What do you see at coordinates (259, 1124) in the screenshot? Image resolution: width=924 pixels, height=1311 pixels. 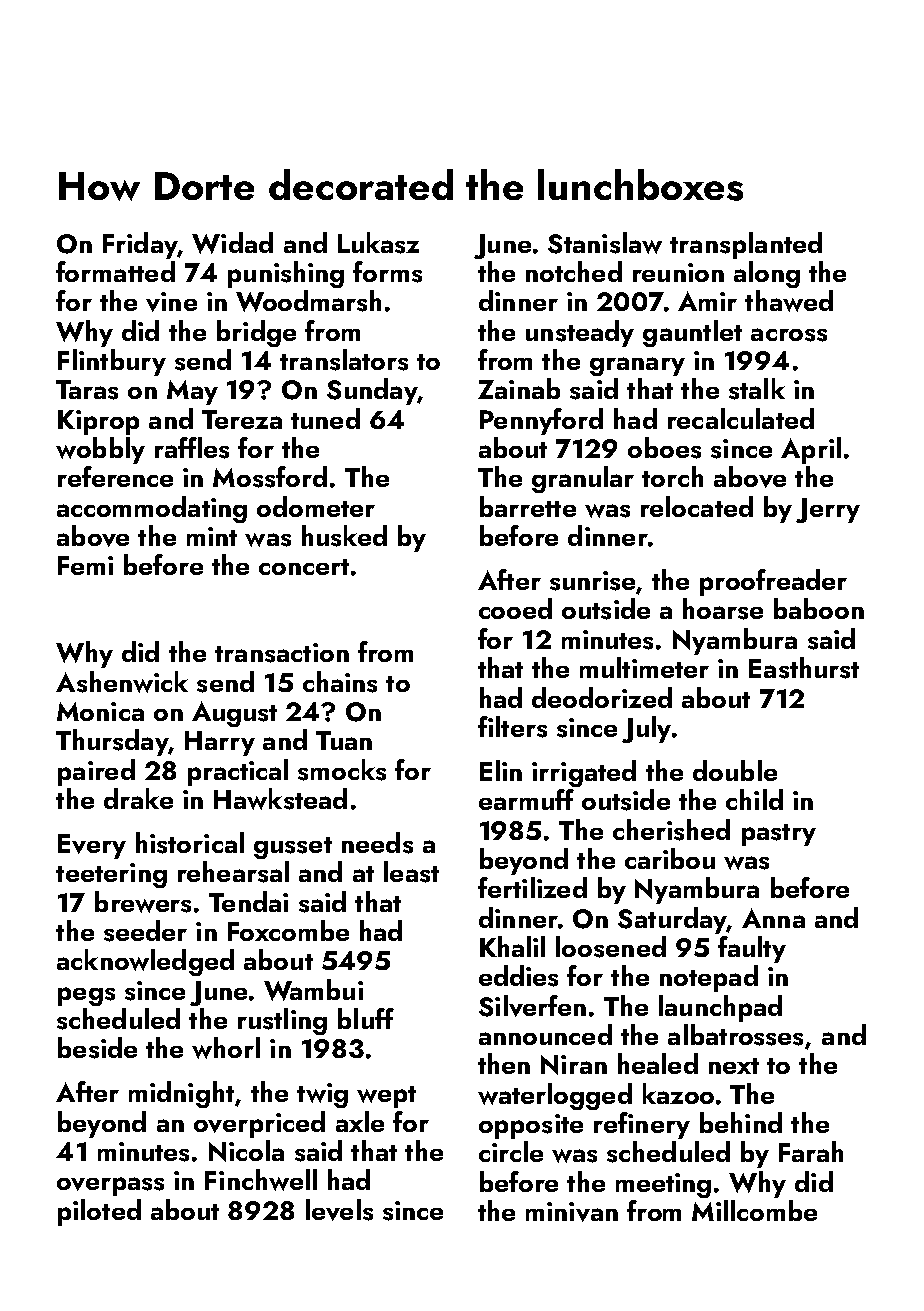 I see `overpriced` at bounding box center [259, 1124].
